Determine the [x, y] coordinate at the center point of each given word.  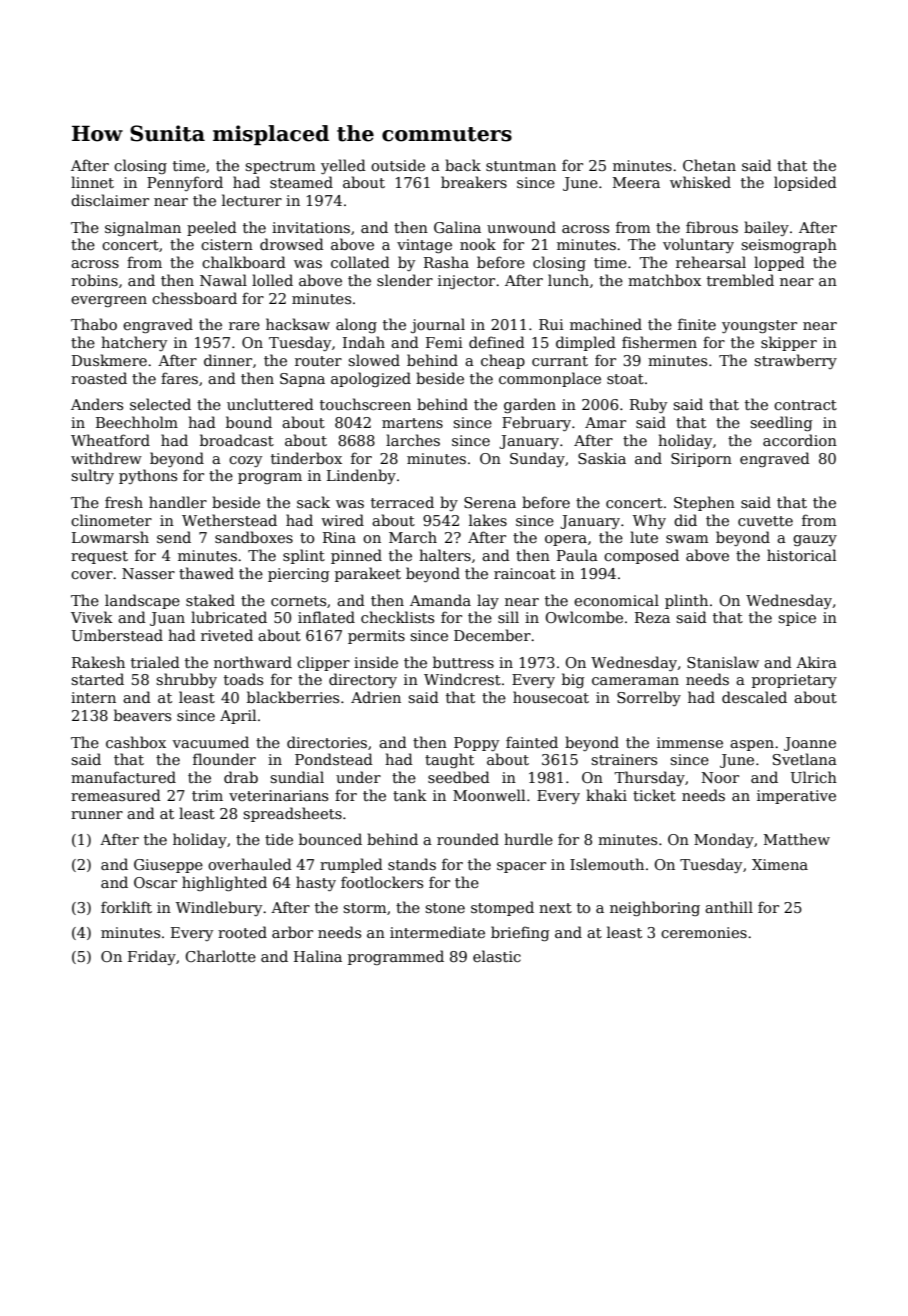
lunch [568, 280]
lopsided [805, 183]
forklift [126, 907]
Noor [720, 777]
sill [508, 617]
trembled [740, 280]
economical [616, 600]
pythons [148, 476]
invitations [311, 227]
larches [413, 440]
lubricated [229, 617]
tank [410, 795]
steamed [301, 182]
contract [805, 405]
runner [97, 815]
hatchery [134, 343]
